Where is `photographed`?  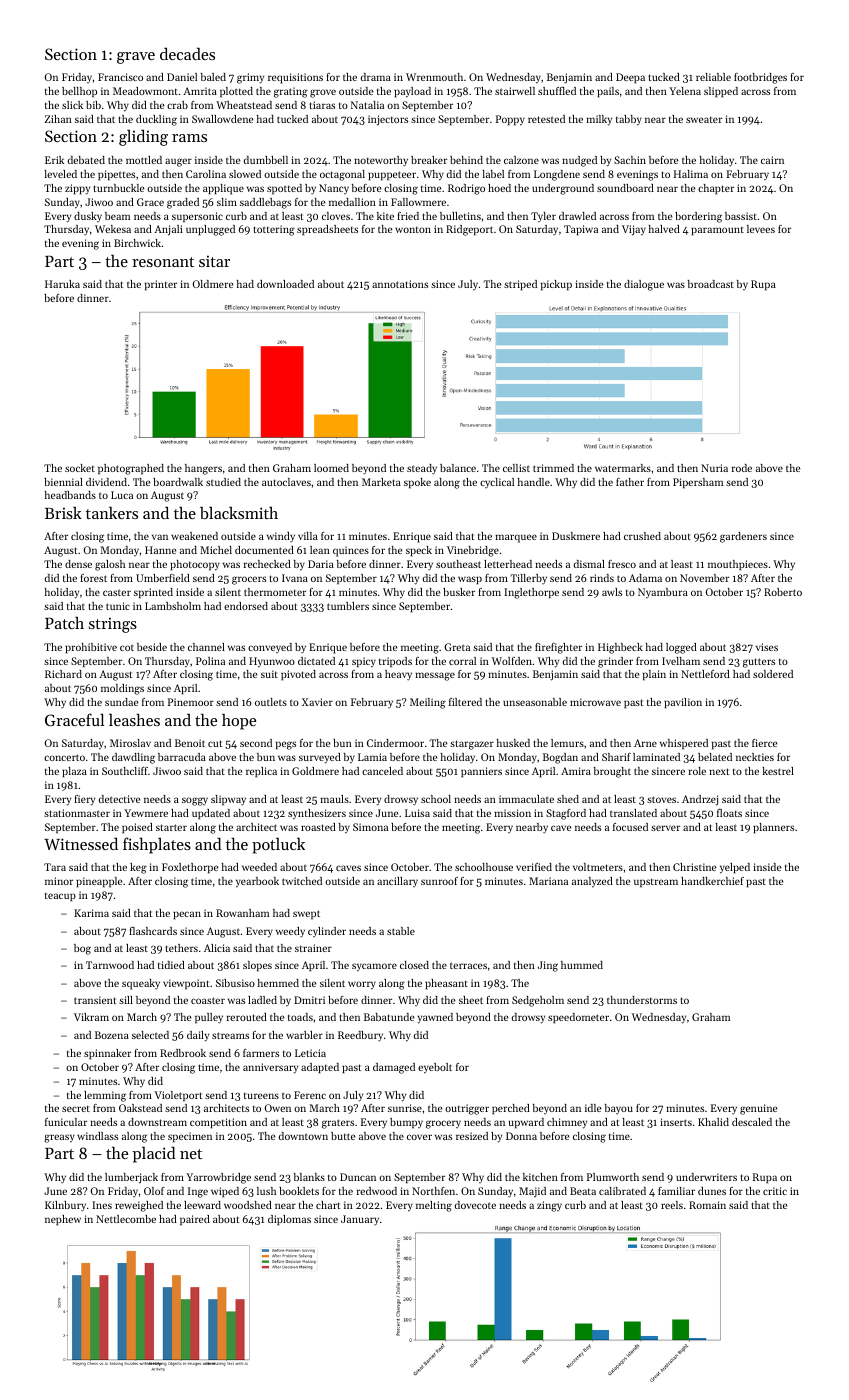
photographed is located at coordinates (131, 469).
